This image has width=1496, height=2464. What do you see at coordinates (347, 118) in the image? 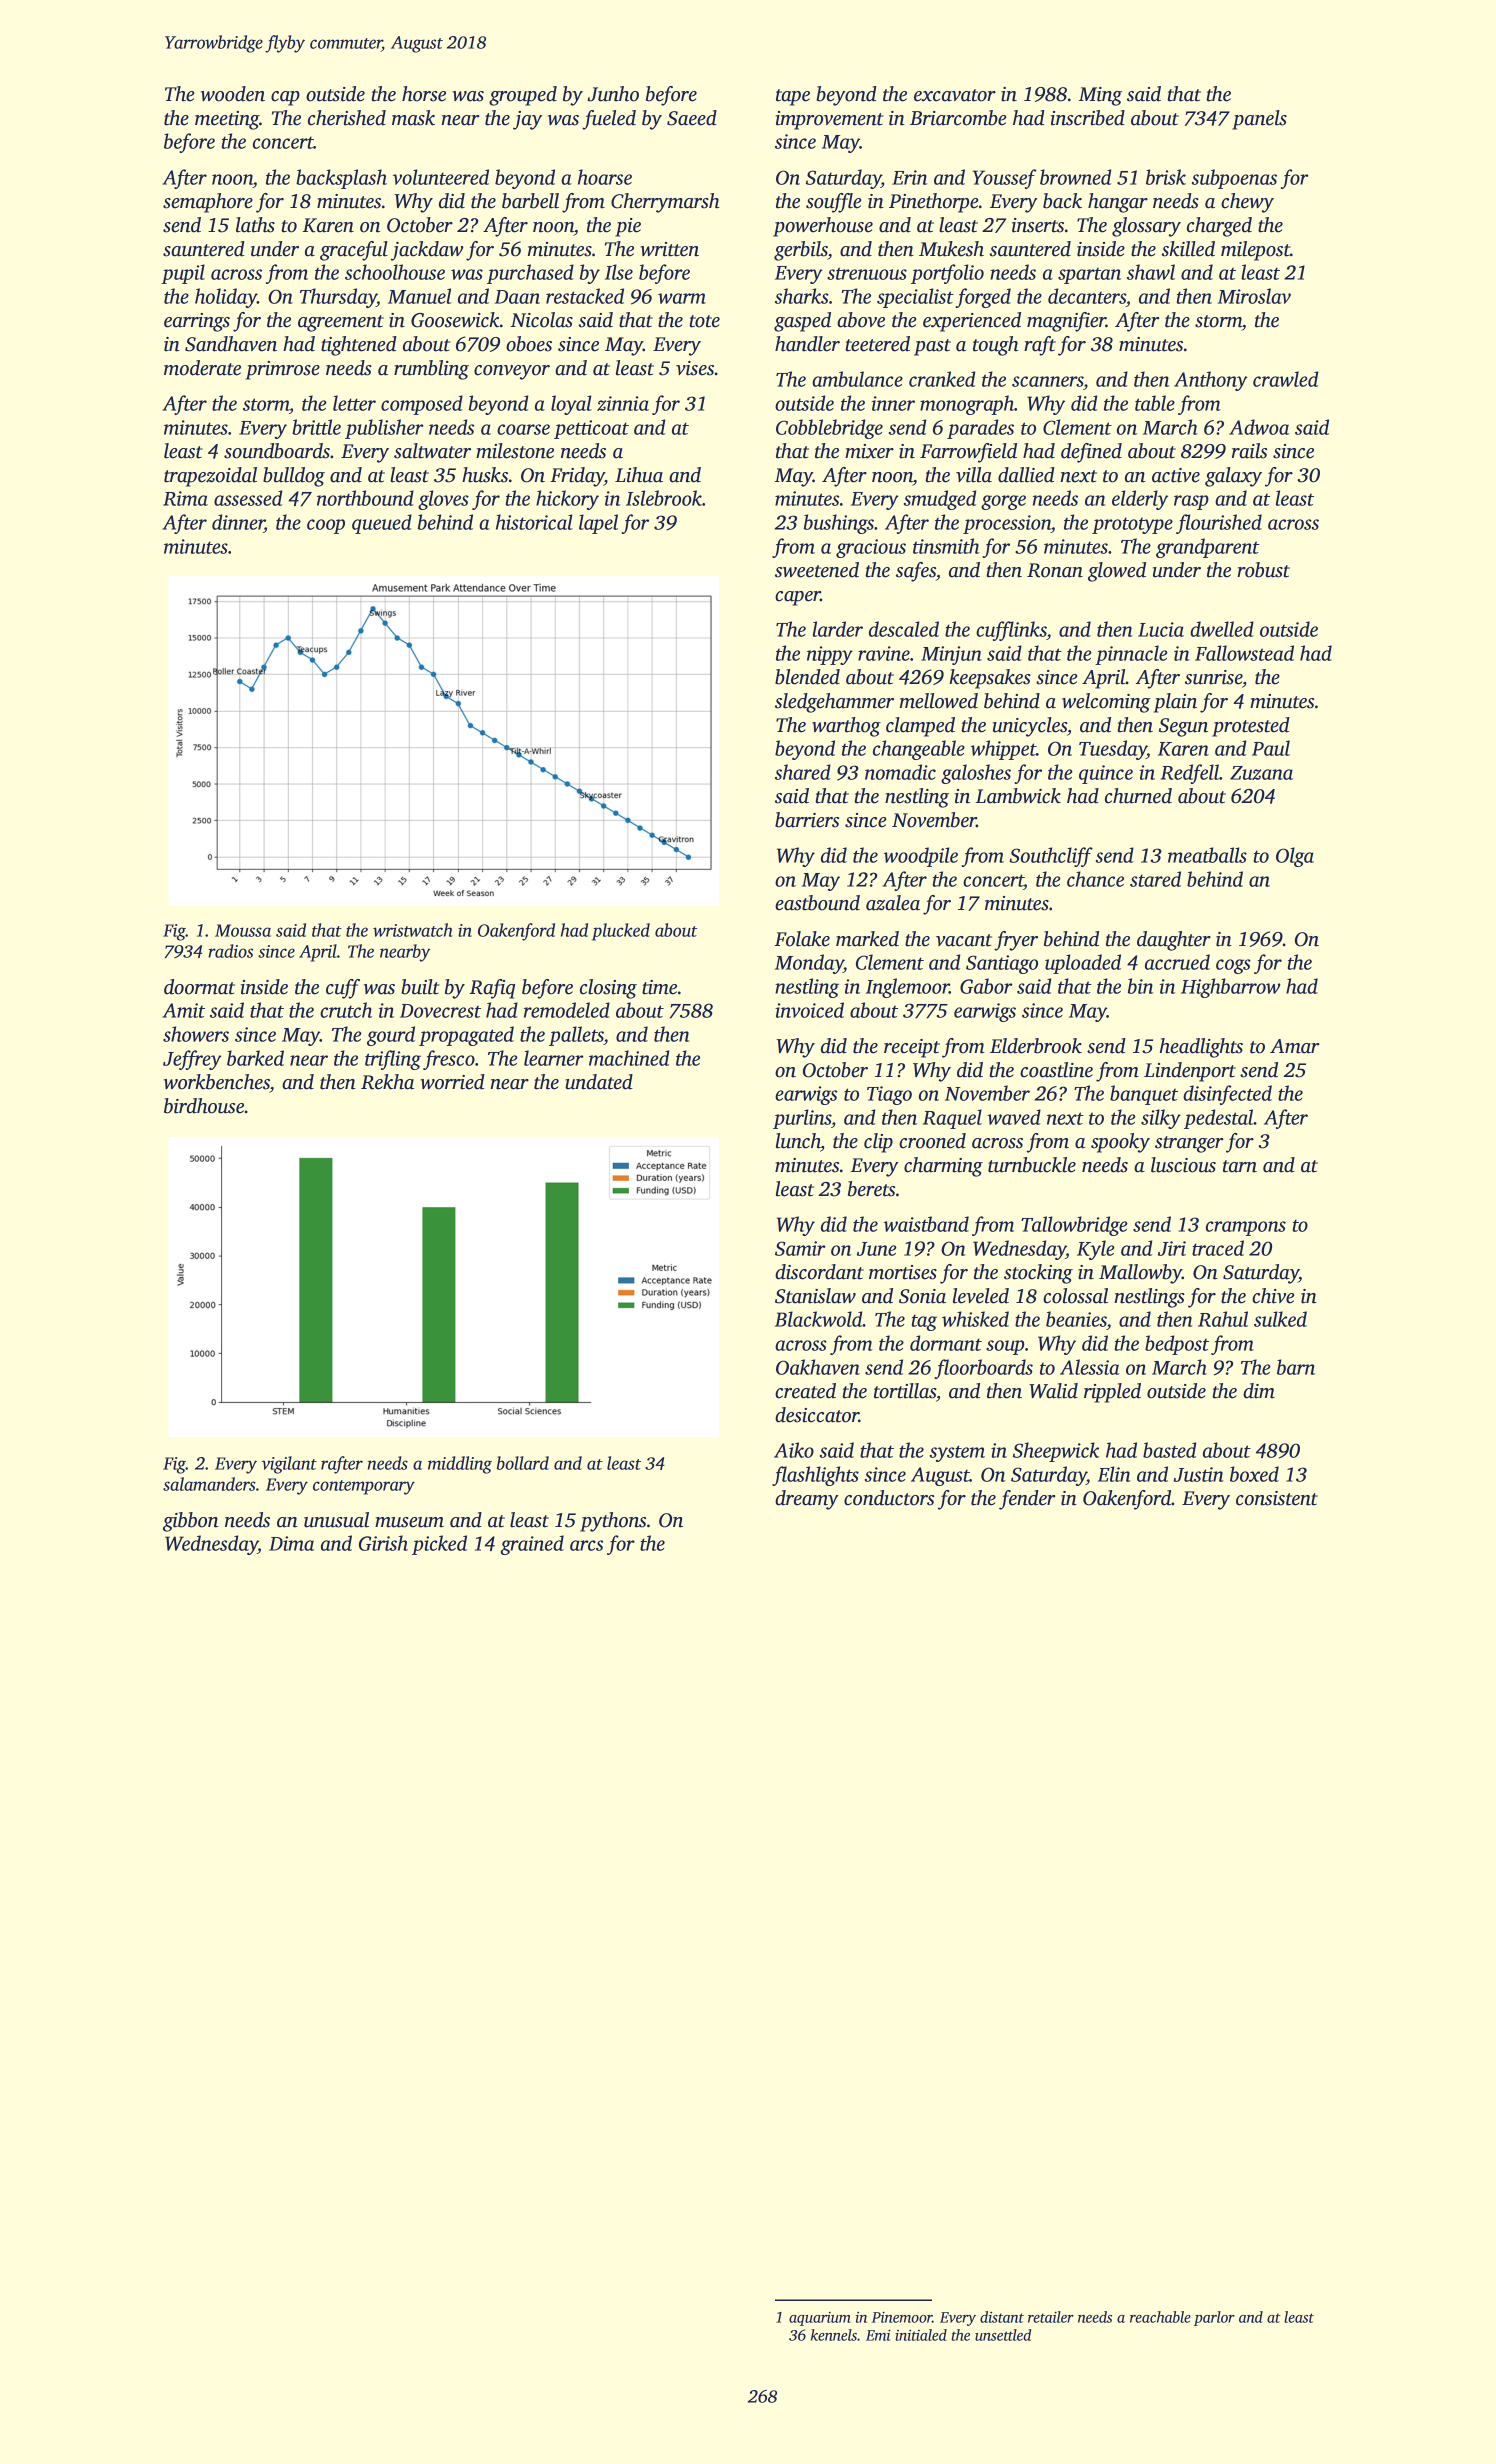
I see `cherished` at bounding box center [347, 118].
